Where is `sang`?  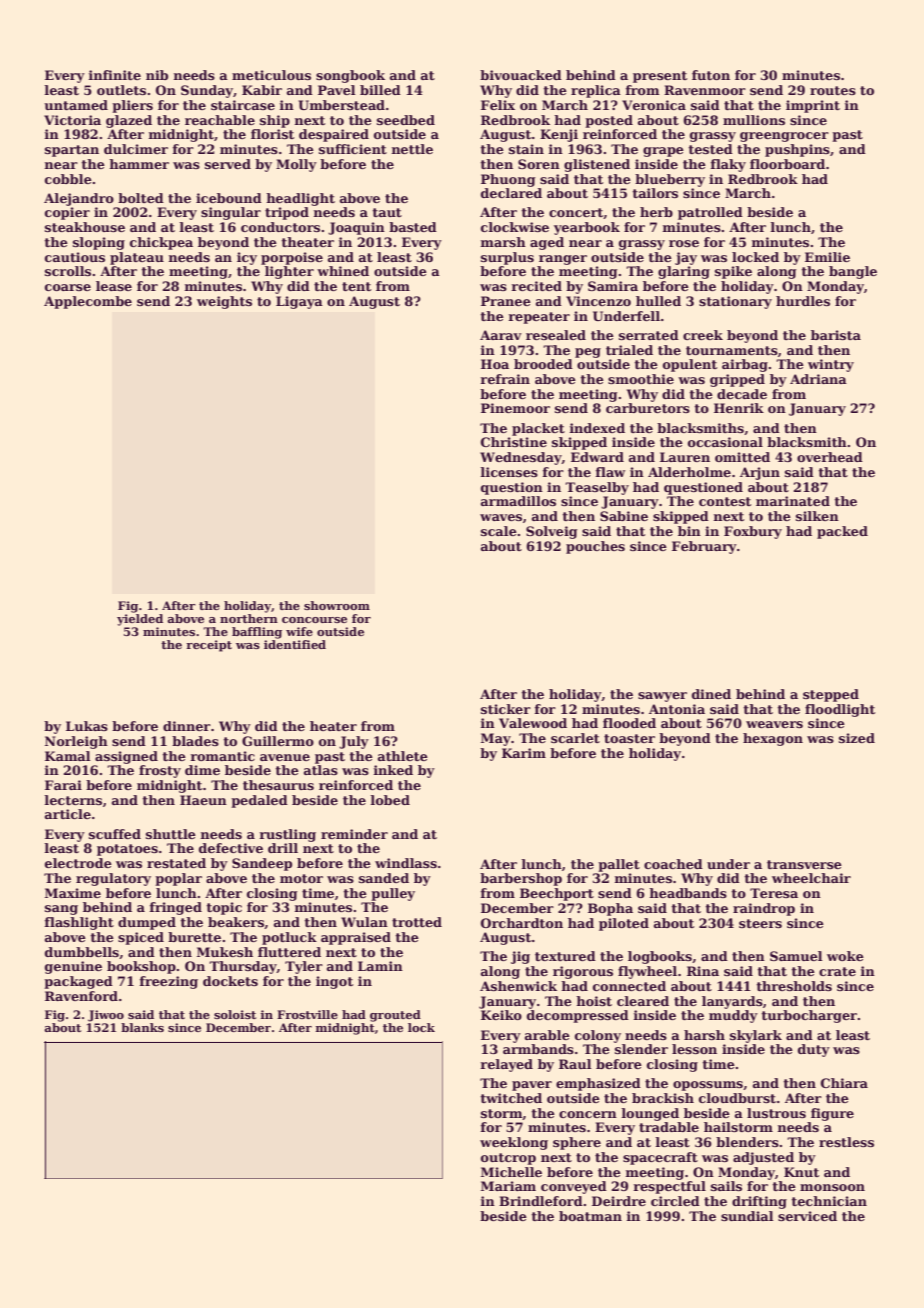
sang is located at coordinates (61, 910).
